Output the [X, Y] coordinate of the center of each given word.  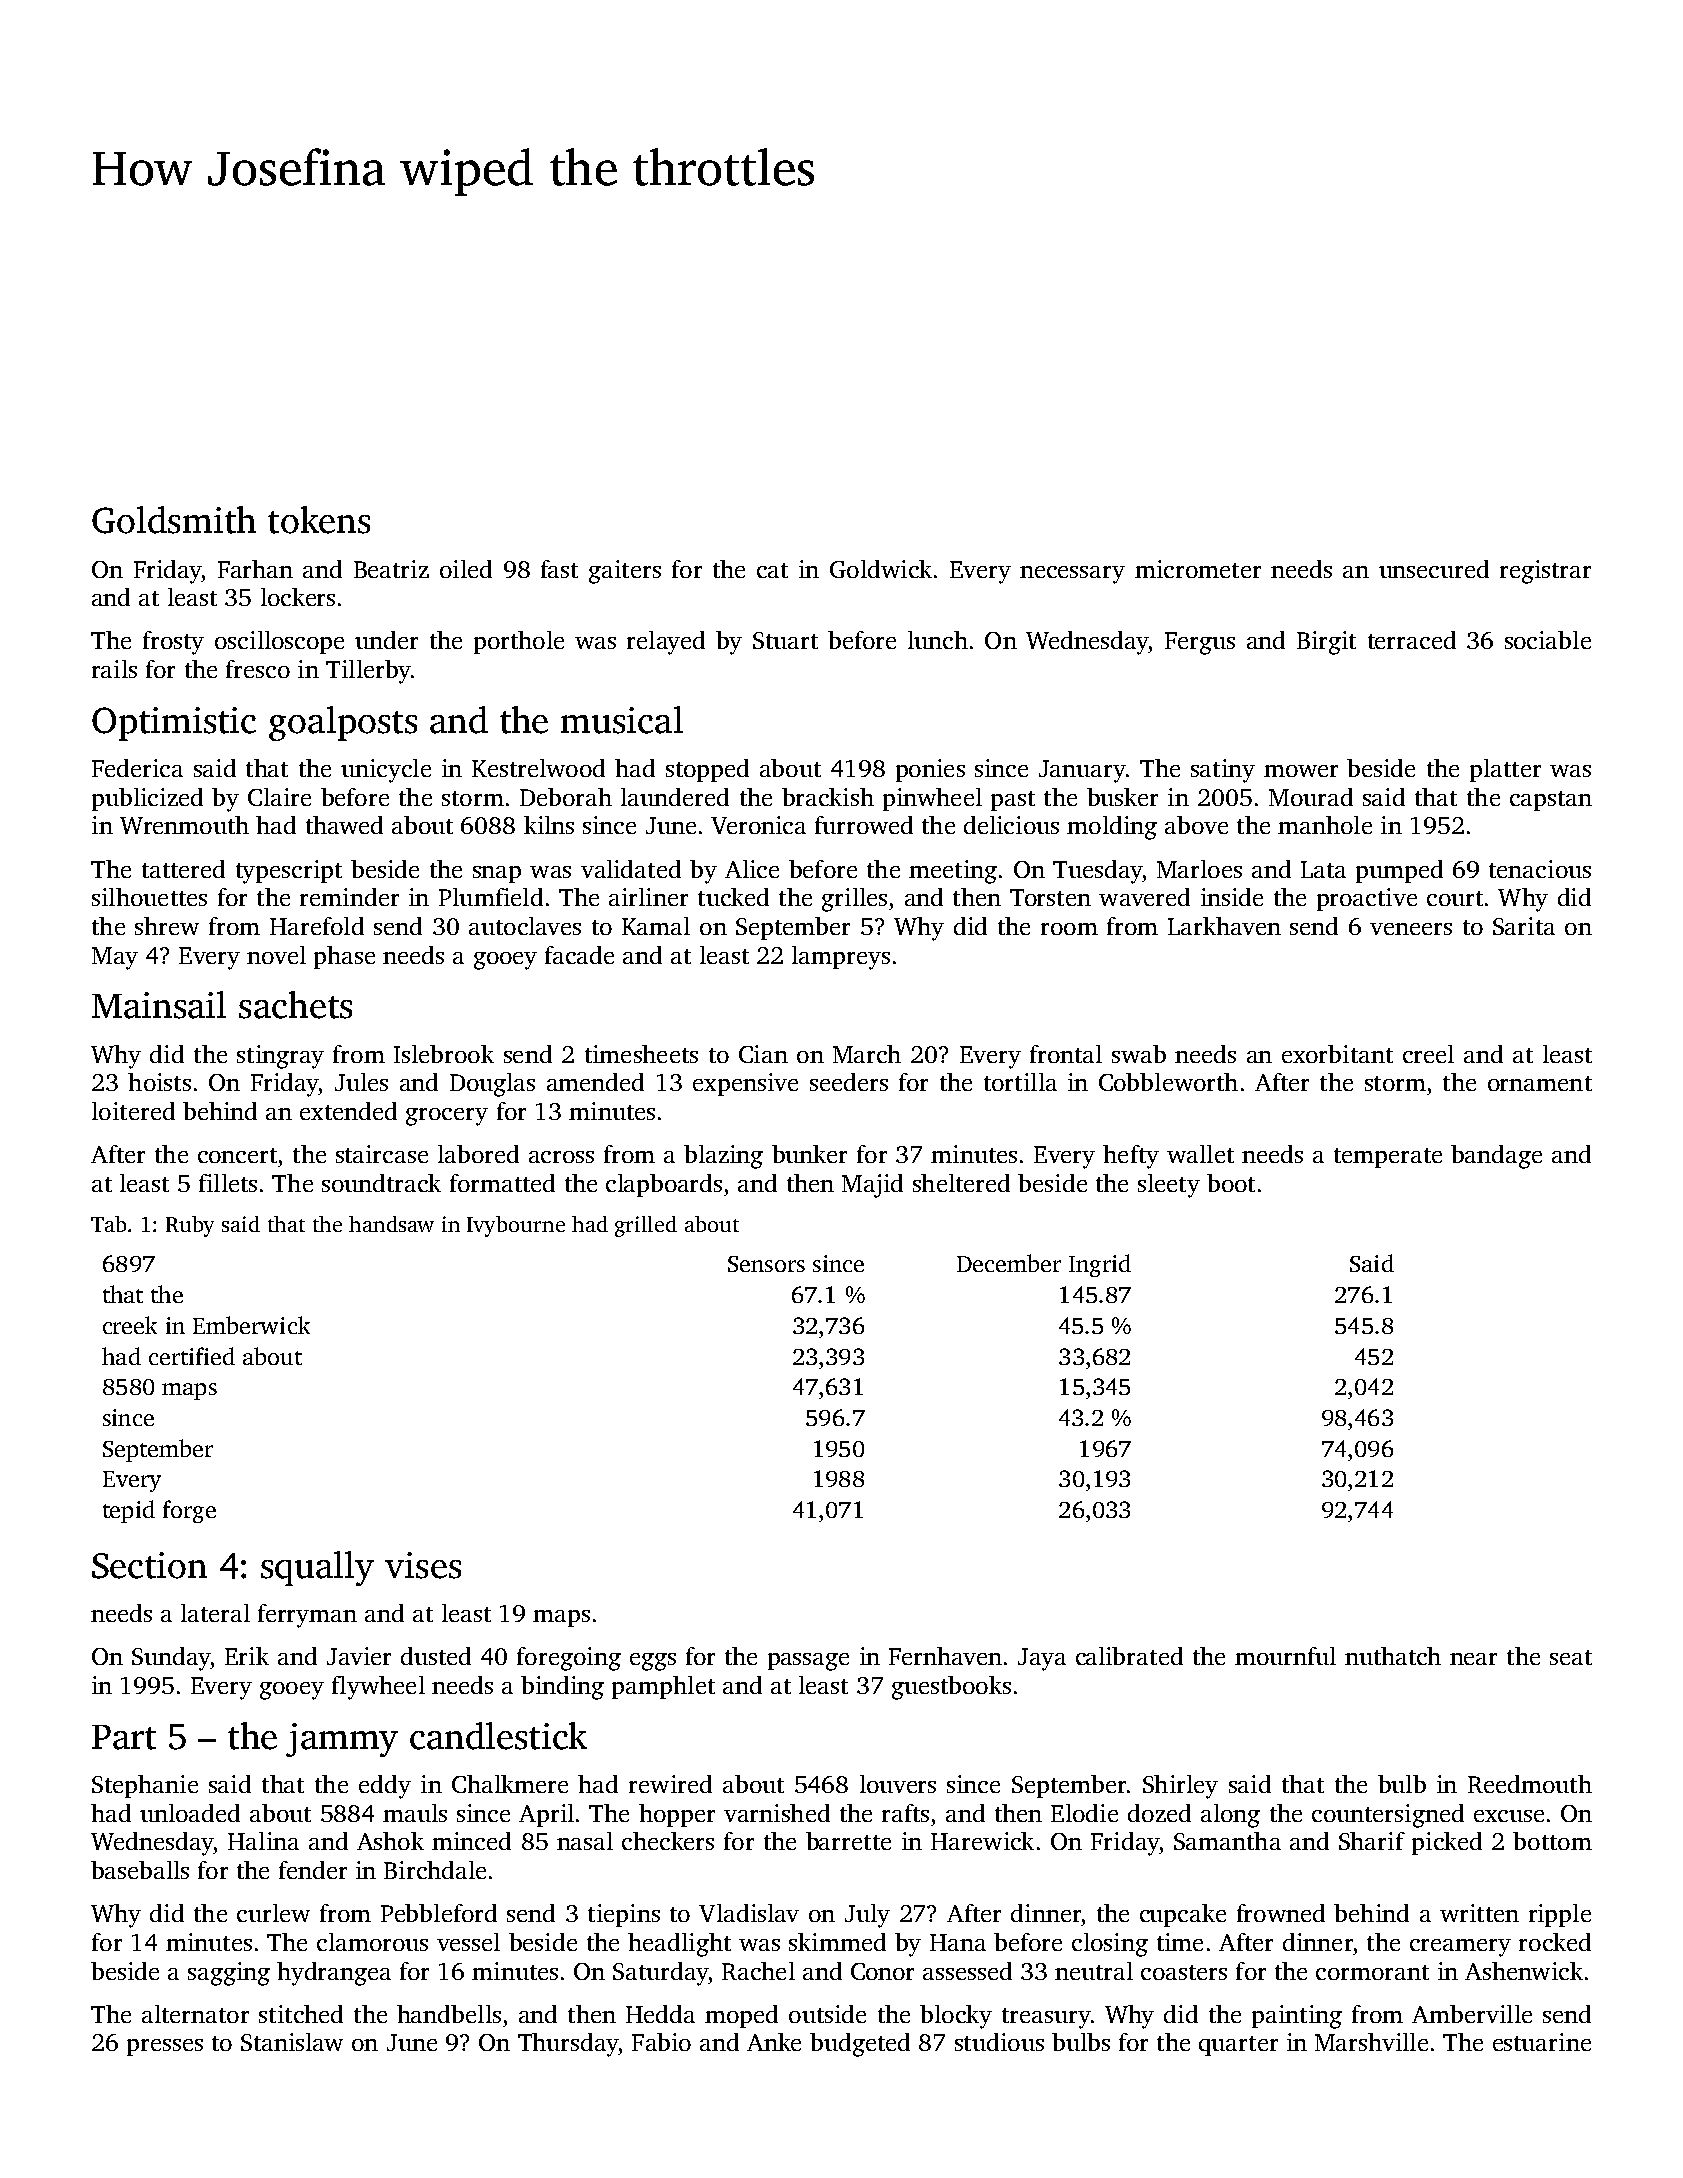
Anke [774, 2042]
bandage [1496, 1157]
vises [423, 1565]
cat [772, 570]
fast [559, 569]
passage [808, 1662]
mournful [1285, 1656]
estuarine [1542, 2042]
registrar [1545, 572]
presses [165, 2047]
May [115, 958]
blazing [723, 1157]
